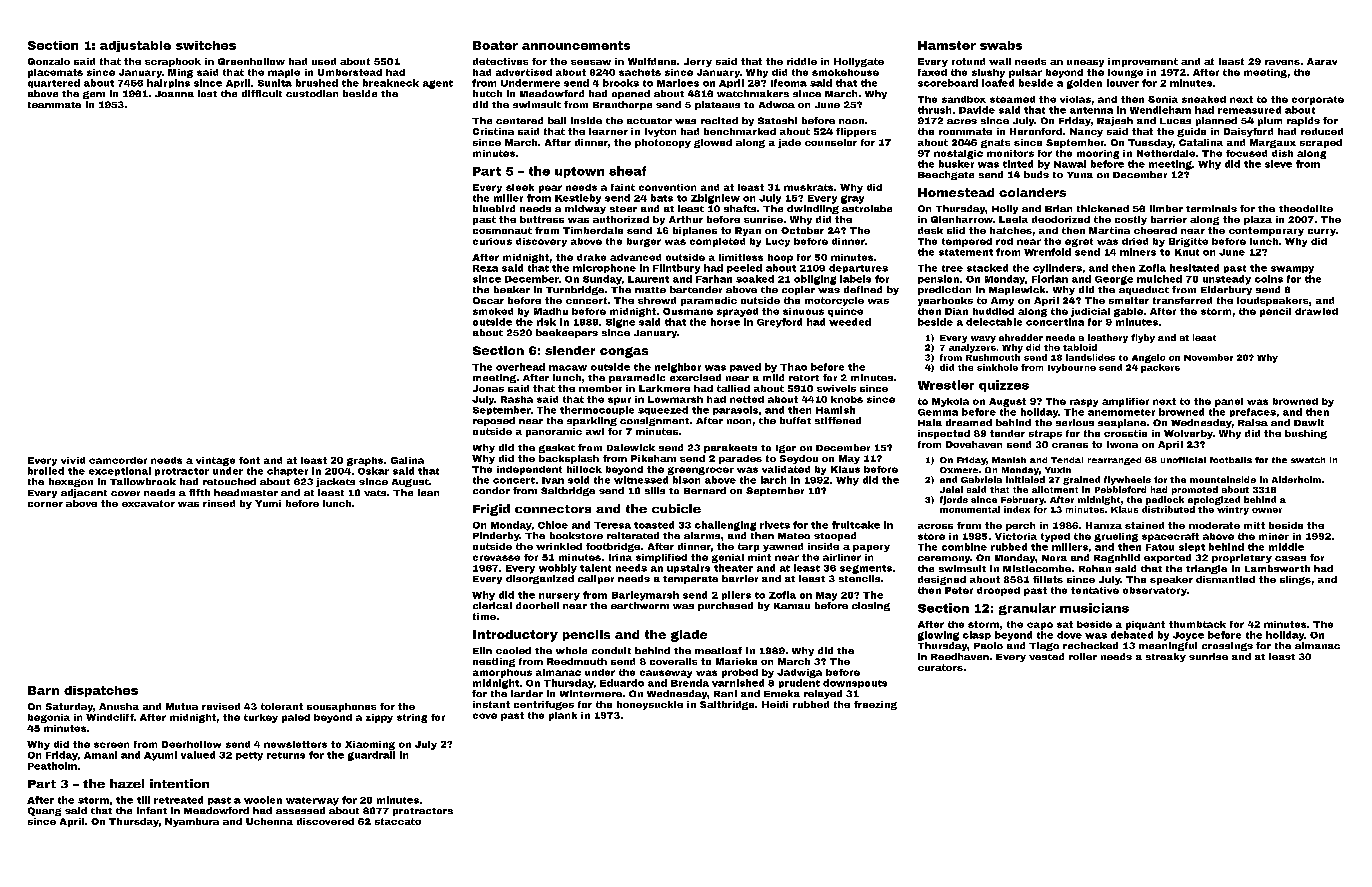 The height and width of the screenshot is (887, 1372). I want to click on steer, so click(623, 209).
